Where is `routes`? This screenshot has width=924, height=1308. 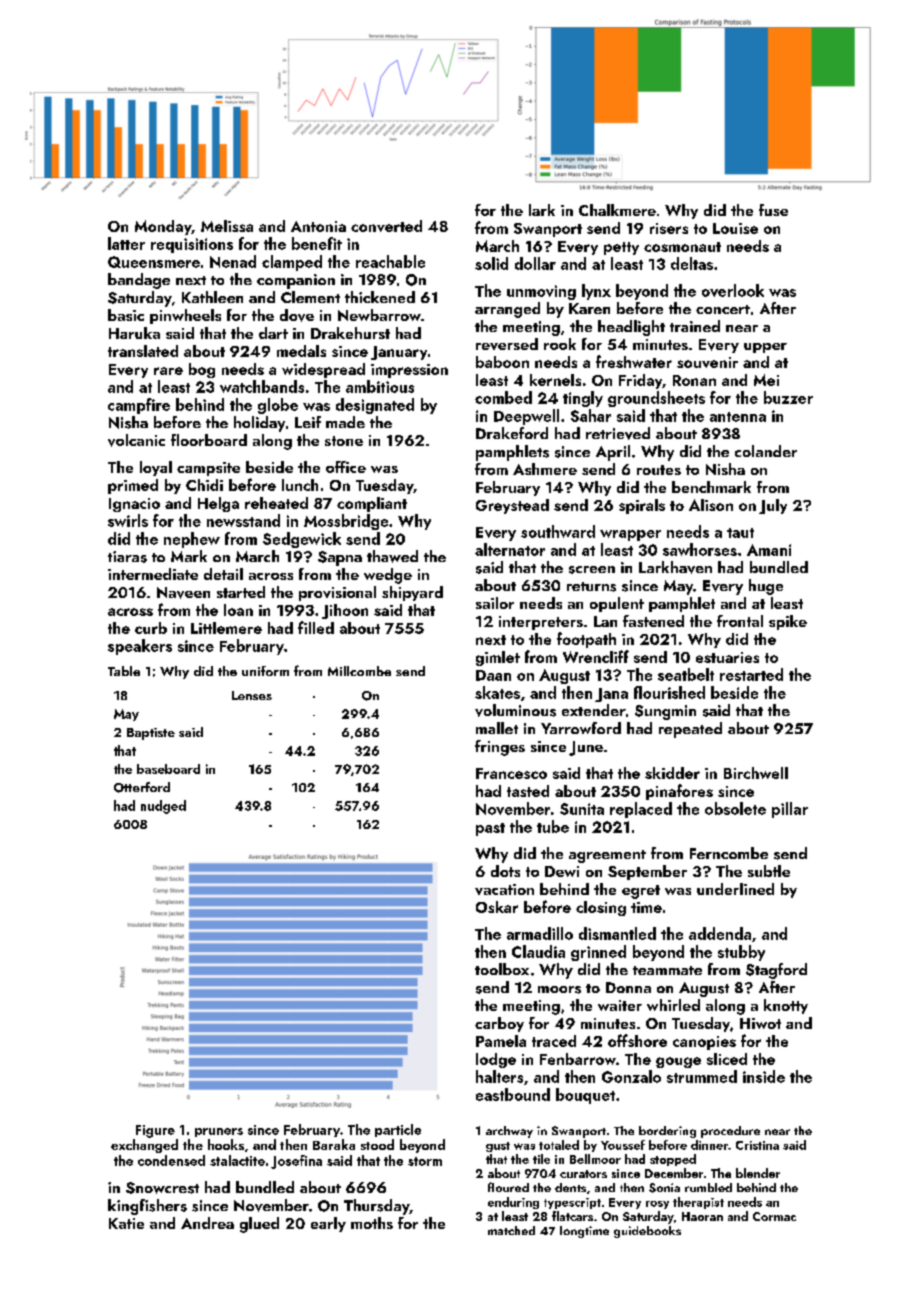 routes is located at coordinates (659, 470).
